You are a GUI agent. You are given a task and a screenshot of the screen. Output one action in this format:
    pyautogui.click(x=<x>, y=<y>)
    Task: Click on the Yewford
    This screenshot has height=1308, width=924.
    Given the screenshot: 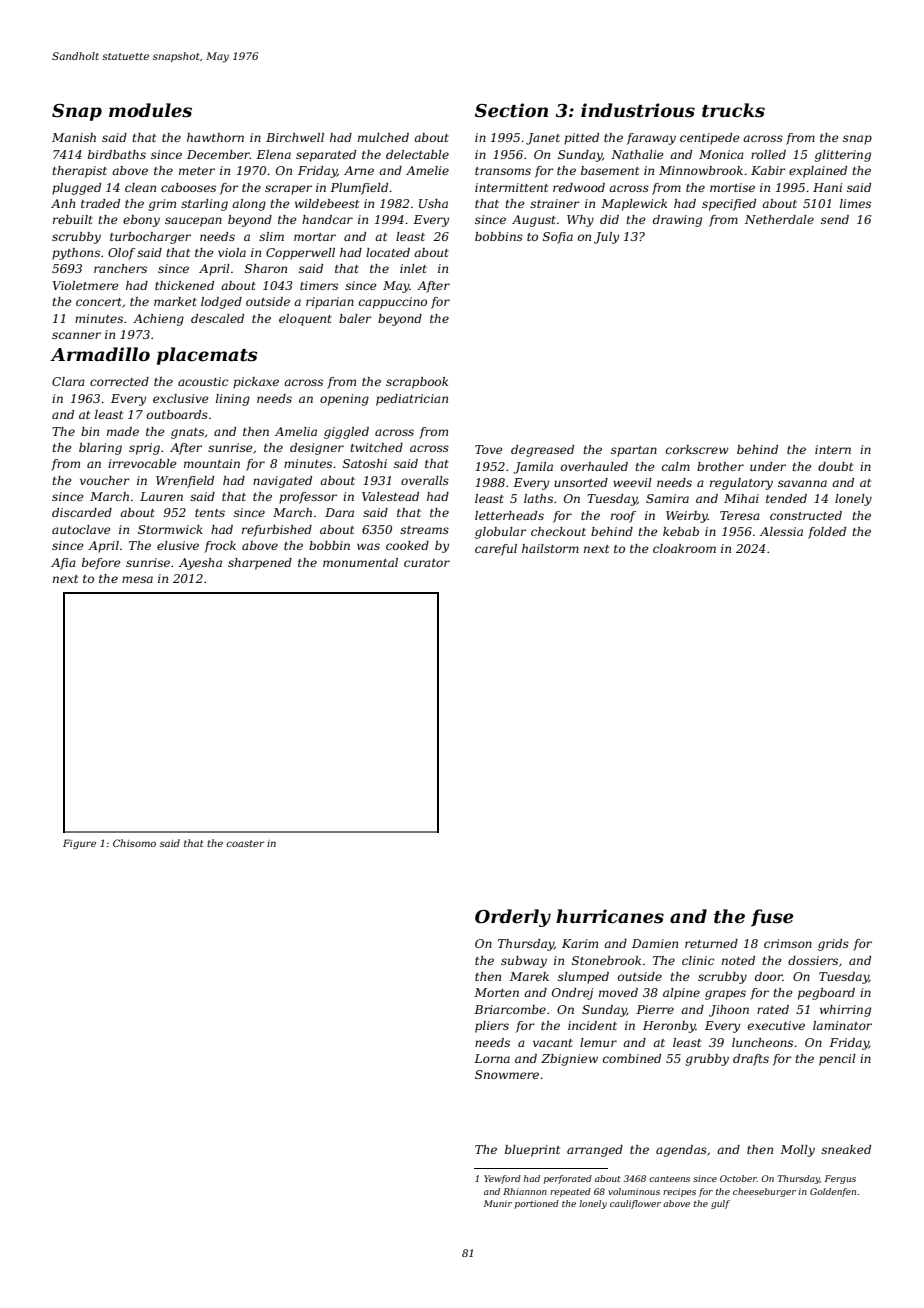 What is the action you would take?
    pyautogui.click(x=502, y=1179)
